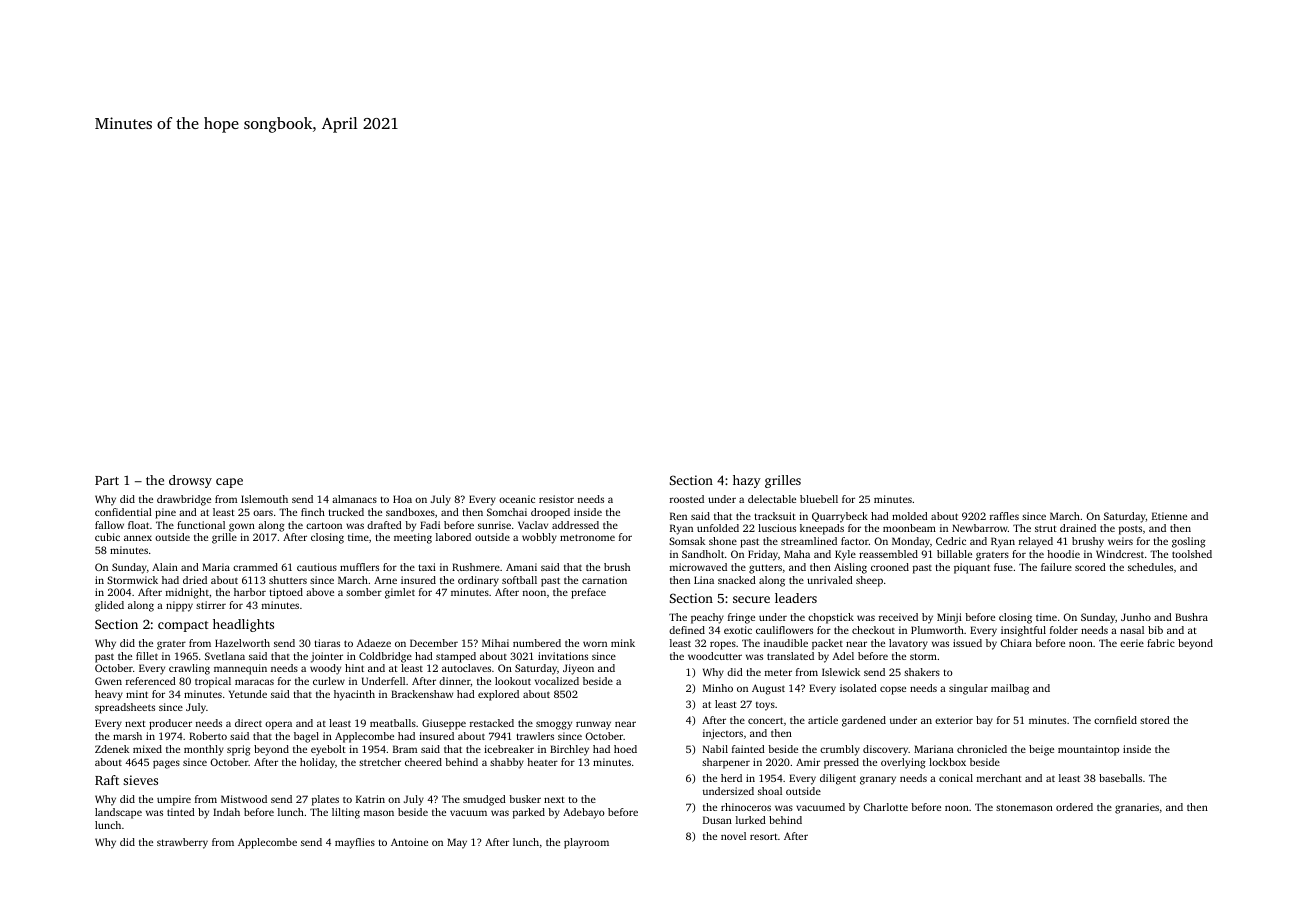 This screenshot has height=924, width=1308. I want to click on drowsy, so click(190, 481).
